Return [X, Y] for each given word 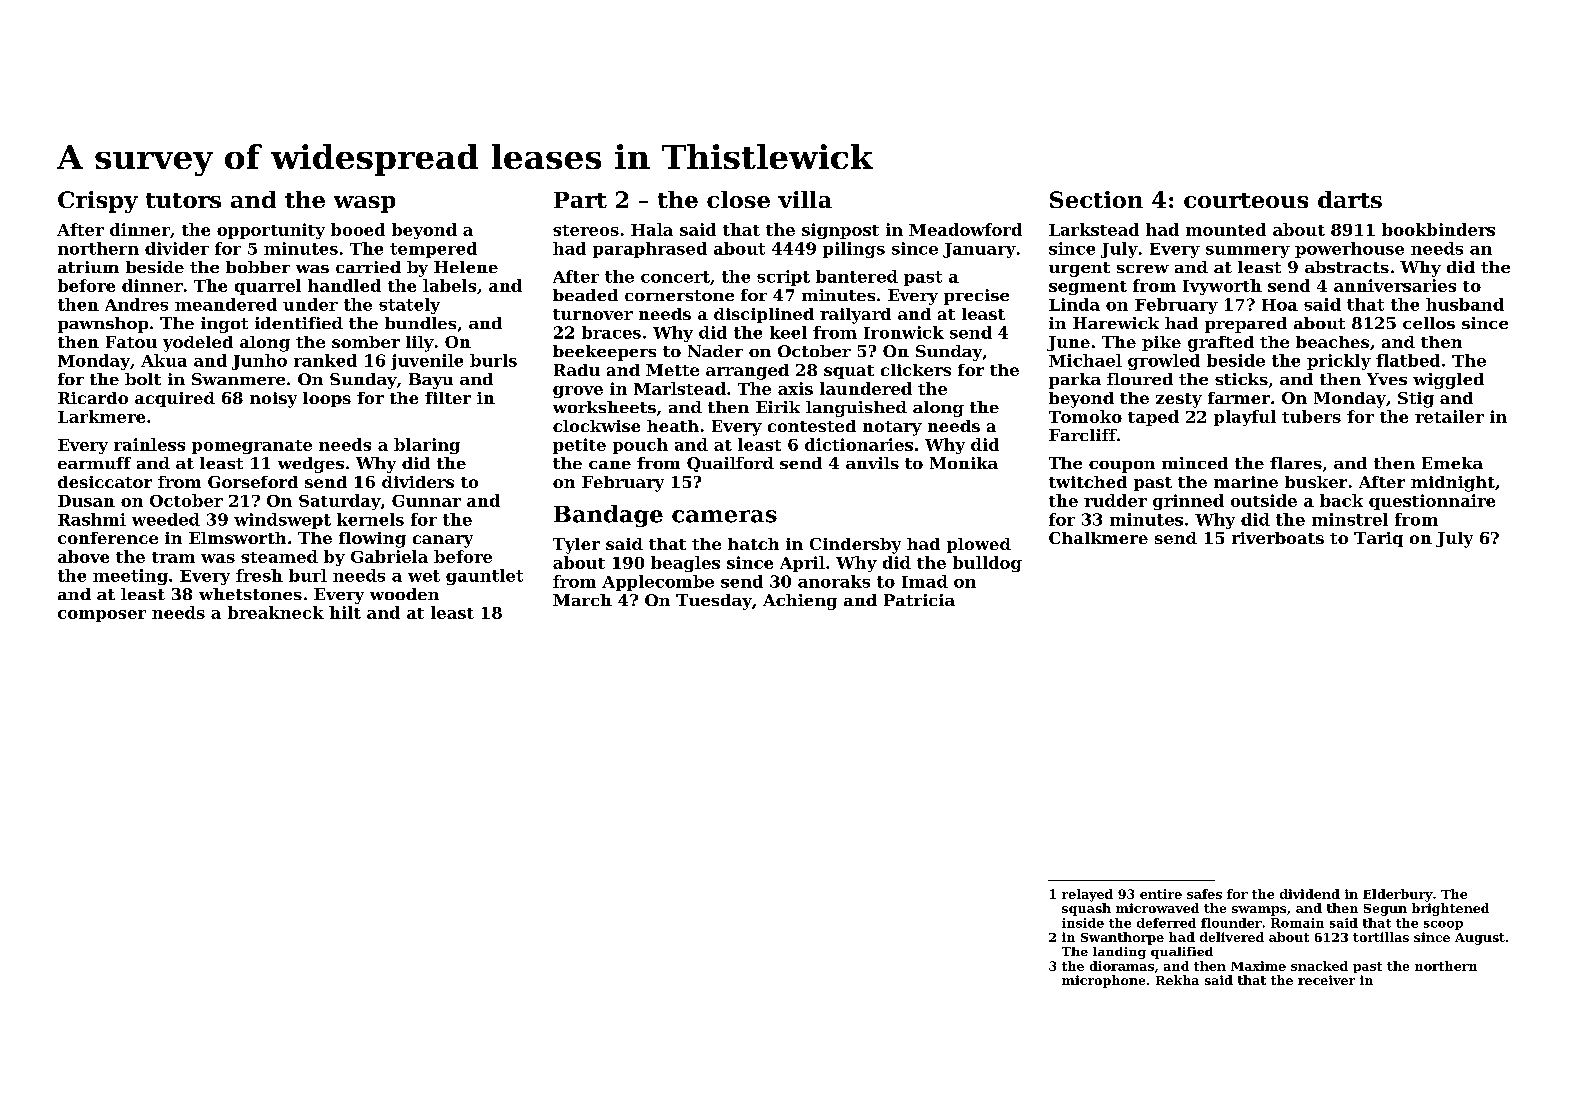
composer [102, 616]
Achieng [800, 602]
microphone [1103, 981]
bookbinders [1438, 229]
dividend [1310, 894]
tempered [433, 250]
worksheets [604, 407]
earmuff [94, 463]
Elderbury [1398, 895]
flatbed [1408, 360]
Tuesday [714, 602]
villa [805, 199]
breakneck [276, 612]
